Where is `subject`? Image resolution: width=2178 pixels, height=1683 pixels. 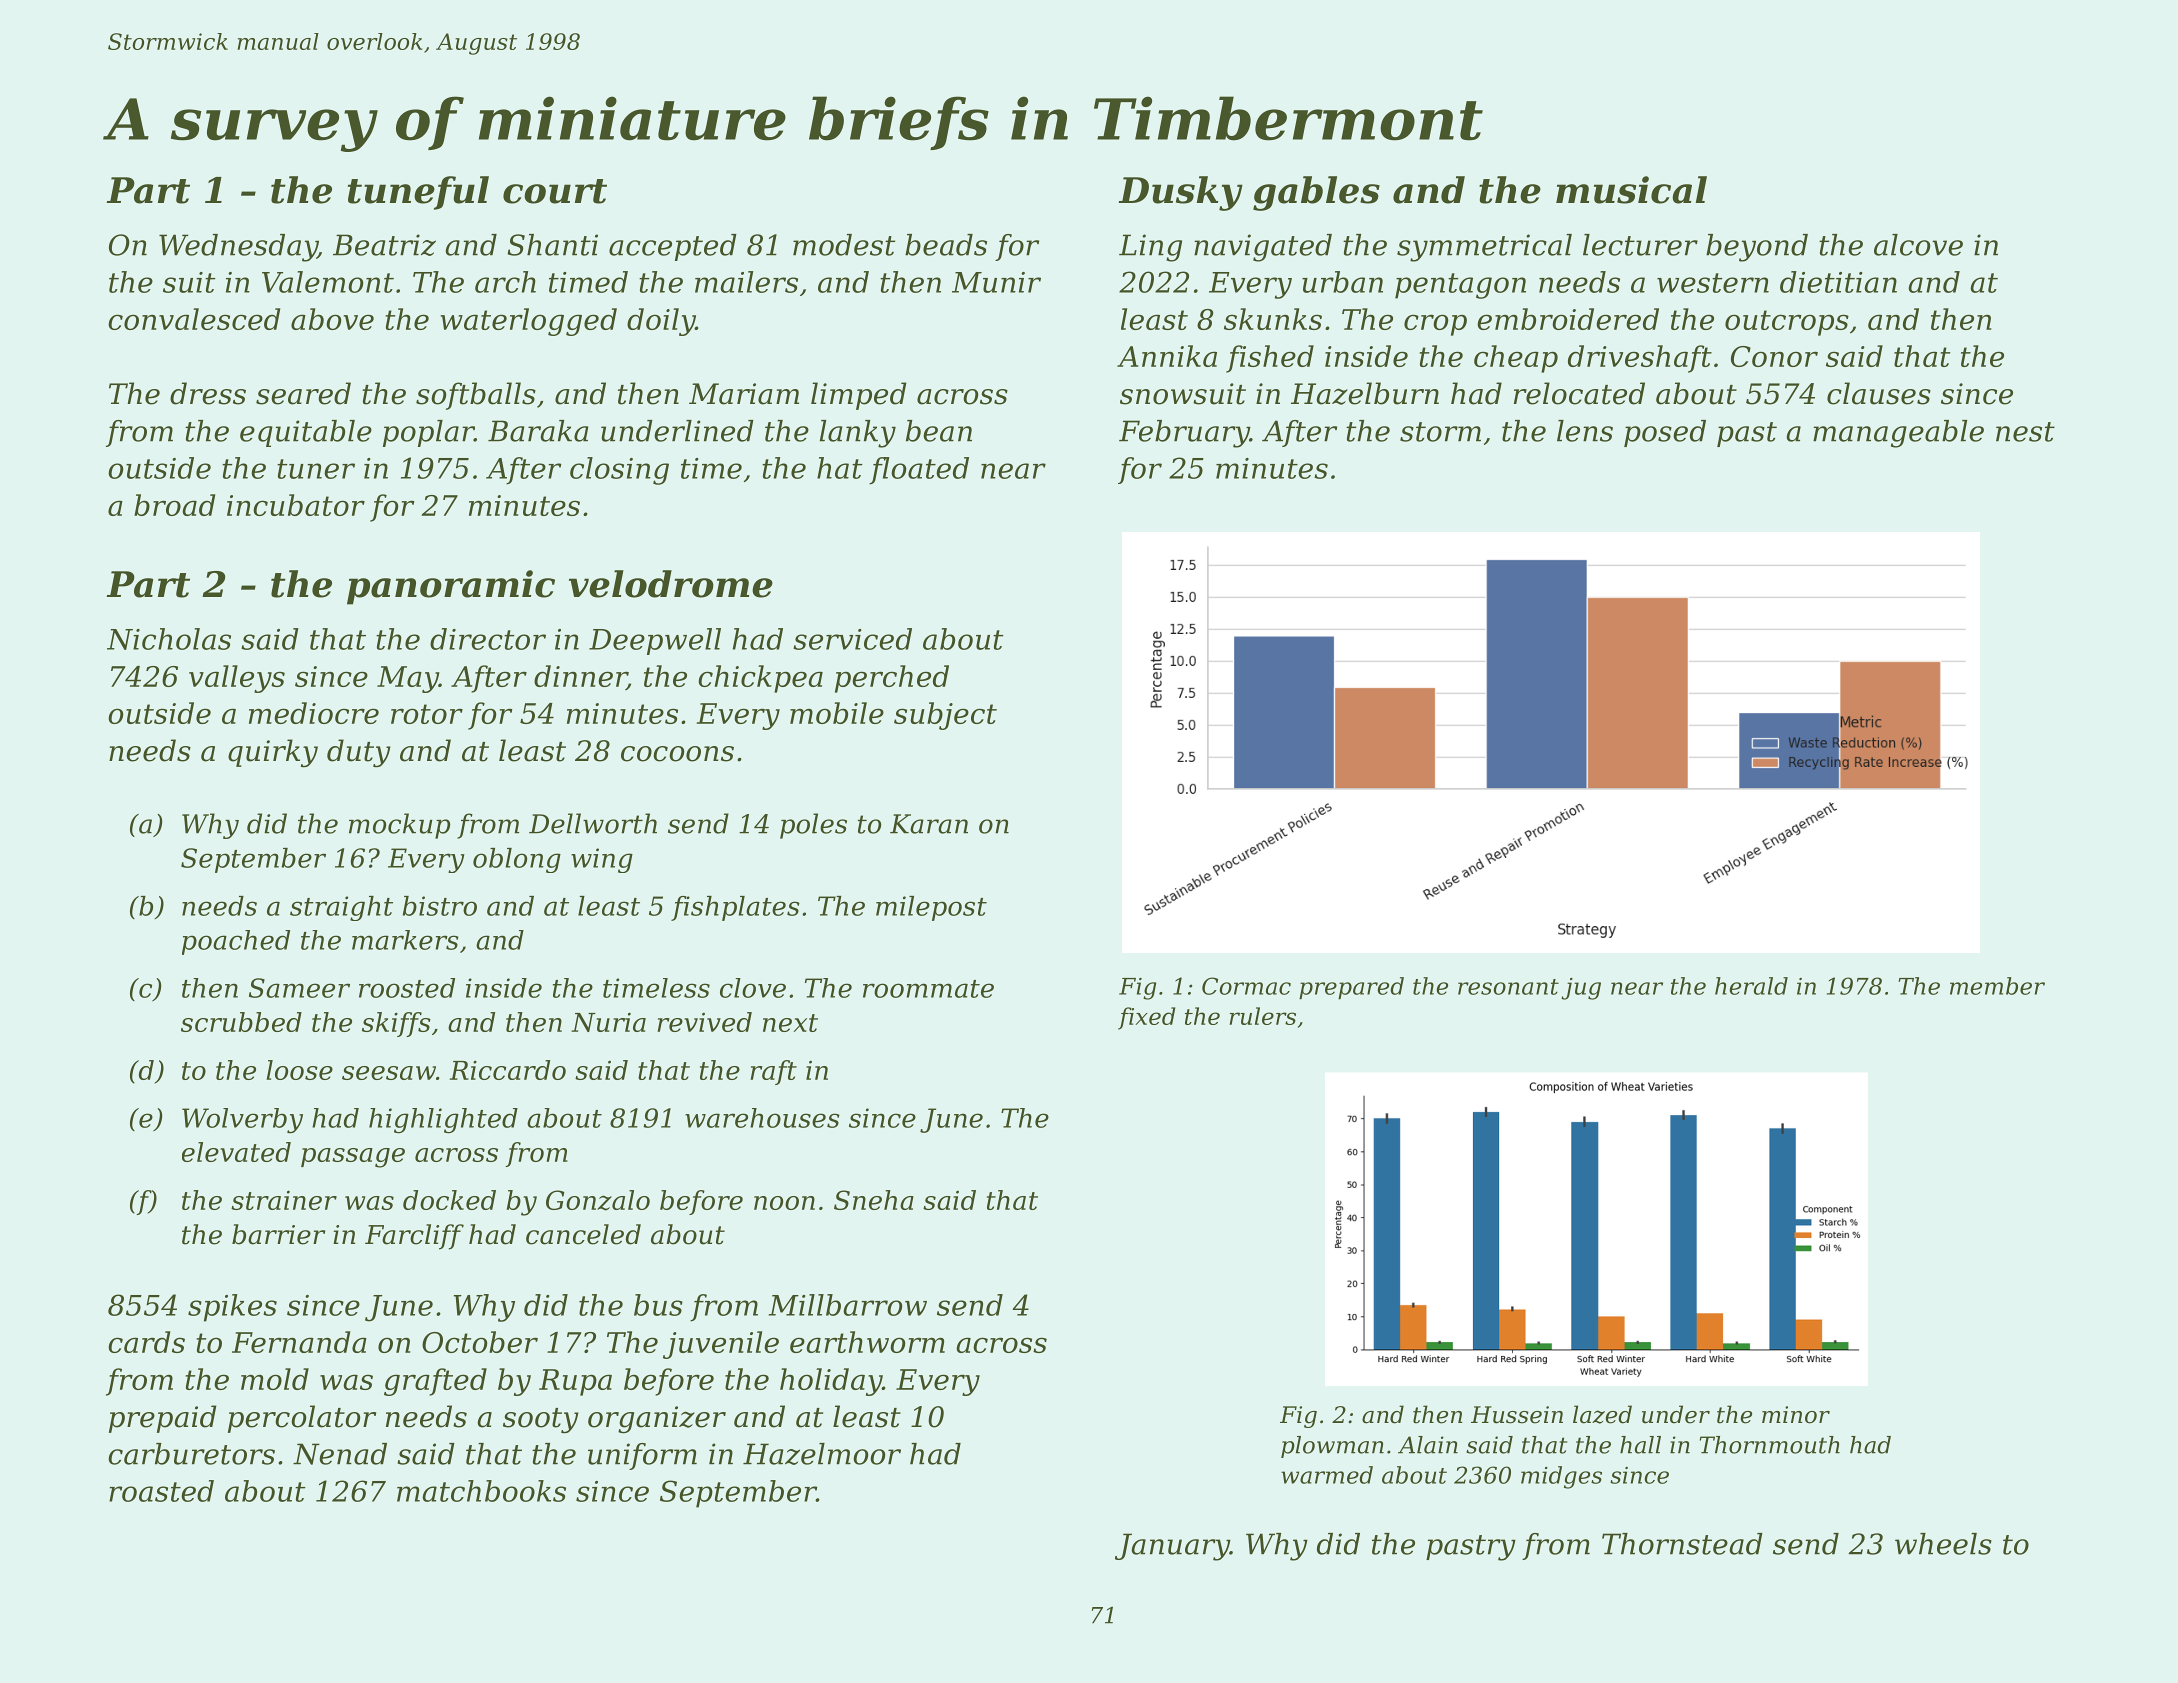 subject is located at coordinates (945, 716).
